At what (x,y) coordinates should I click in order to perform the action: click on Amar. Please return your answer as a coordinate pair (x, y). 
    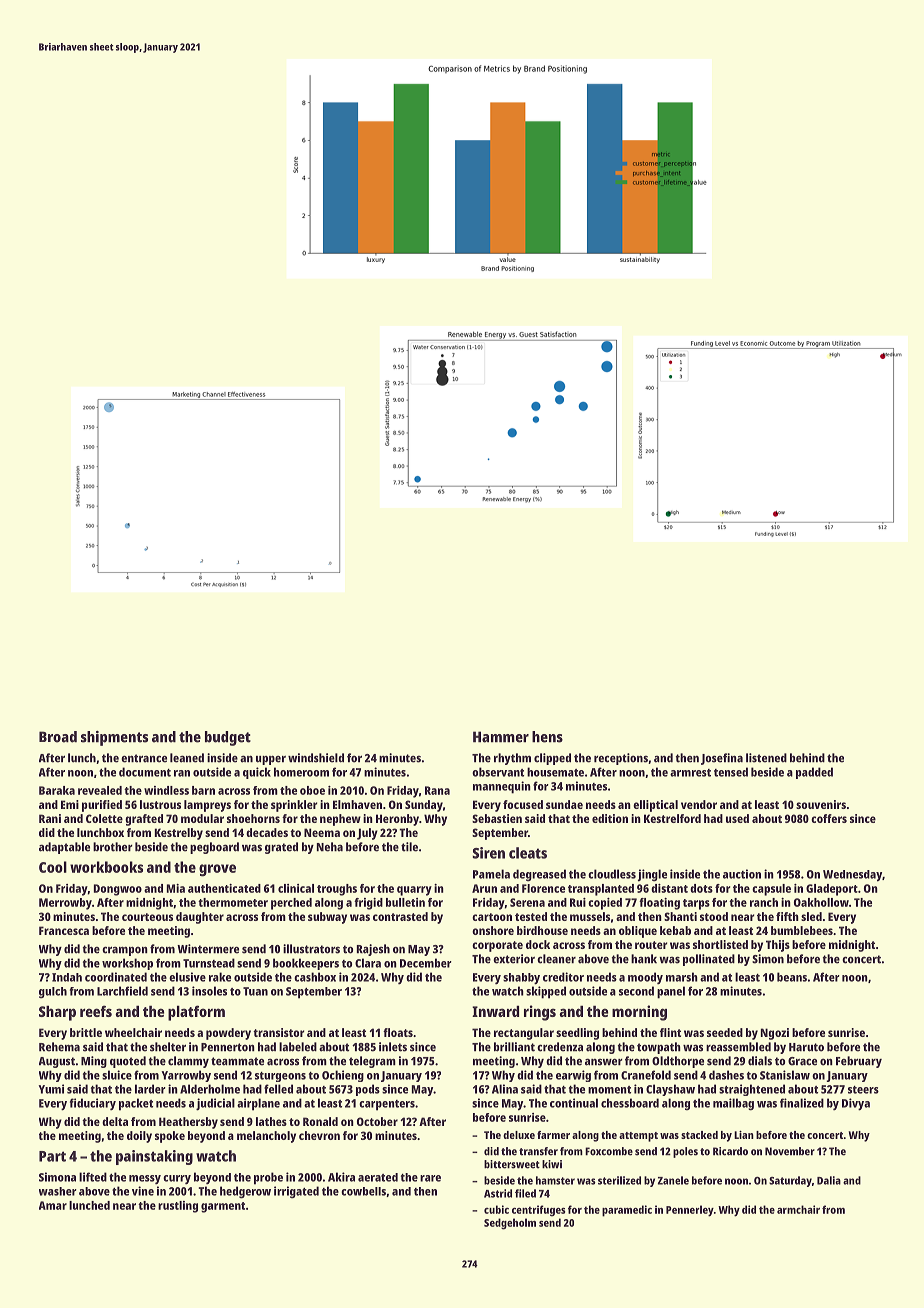
    Looking at the image, I should click on (53, 1205).
